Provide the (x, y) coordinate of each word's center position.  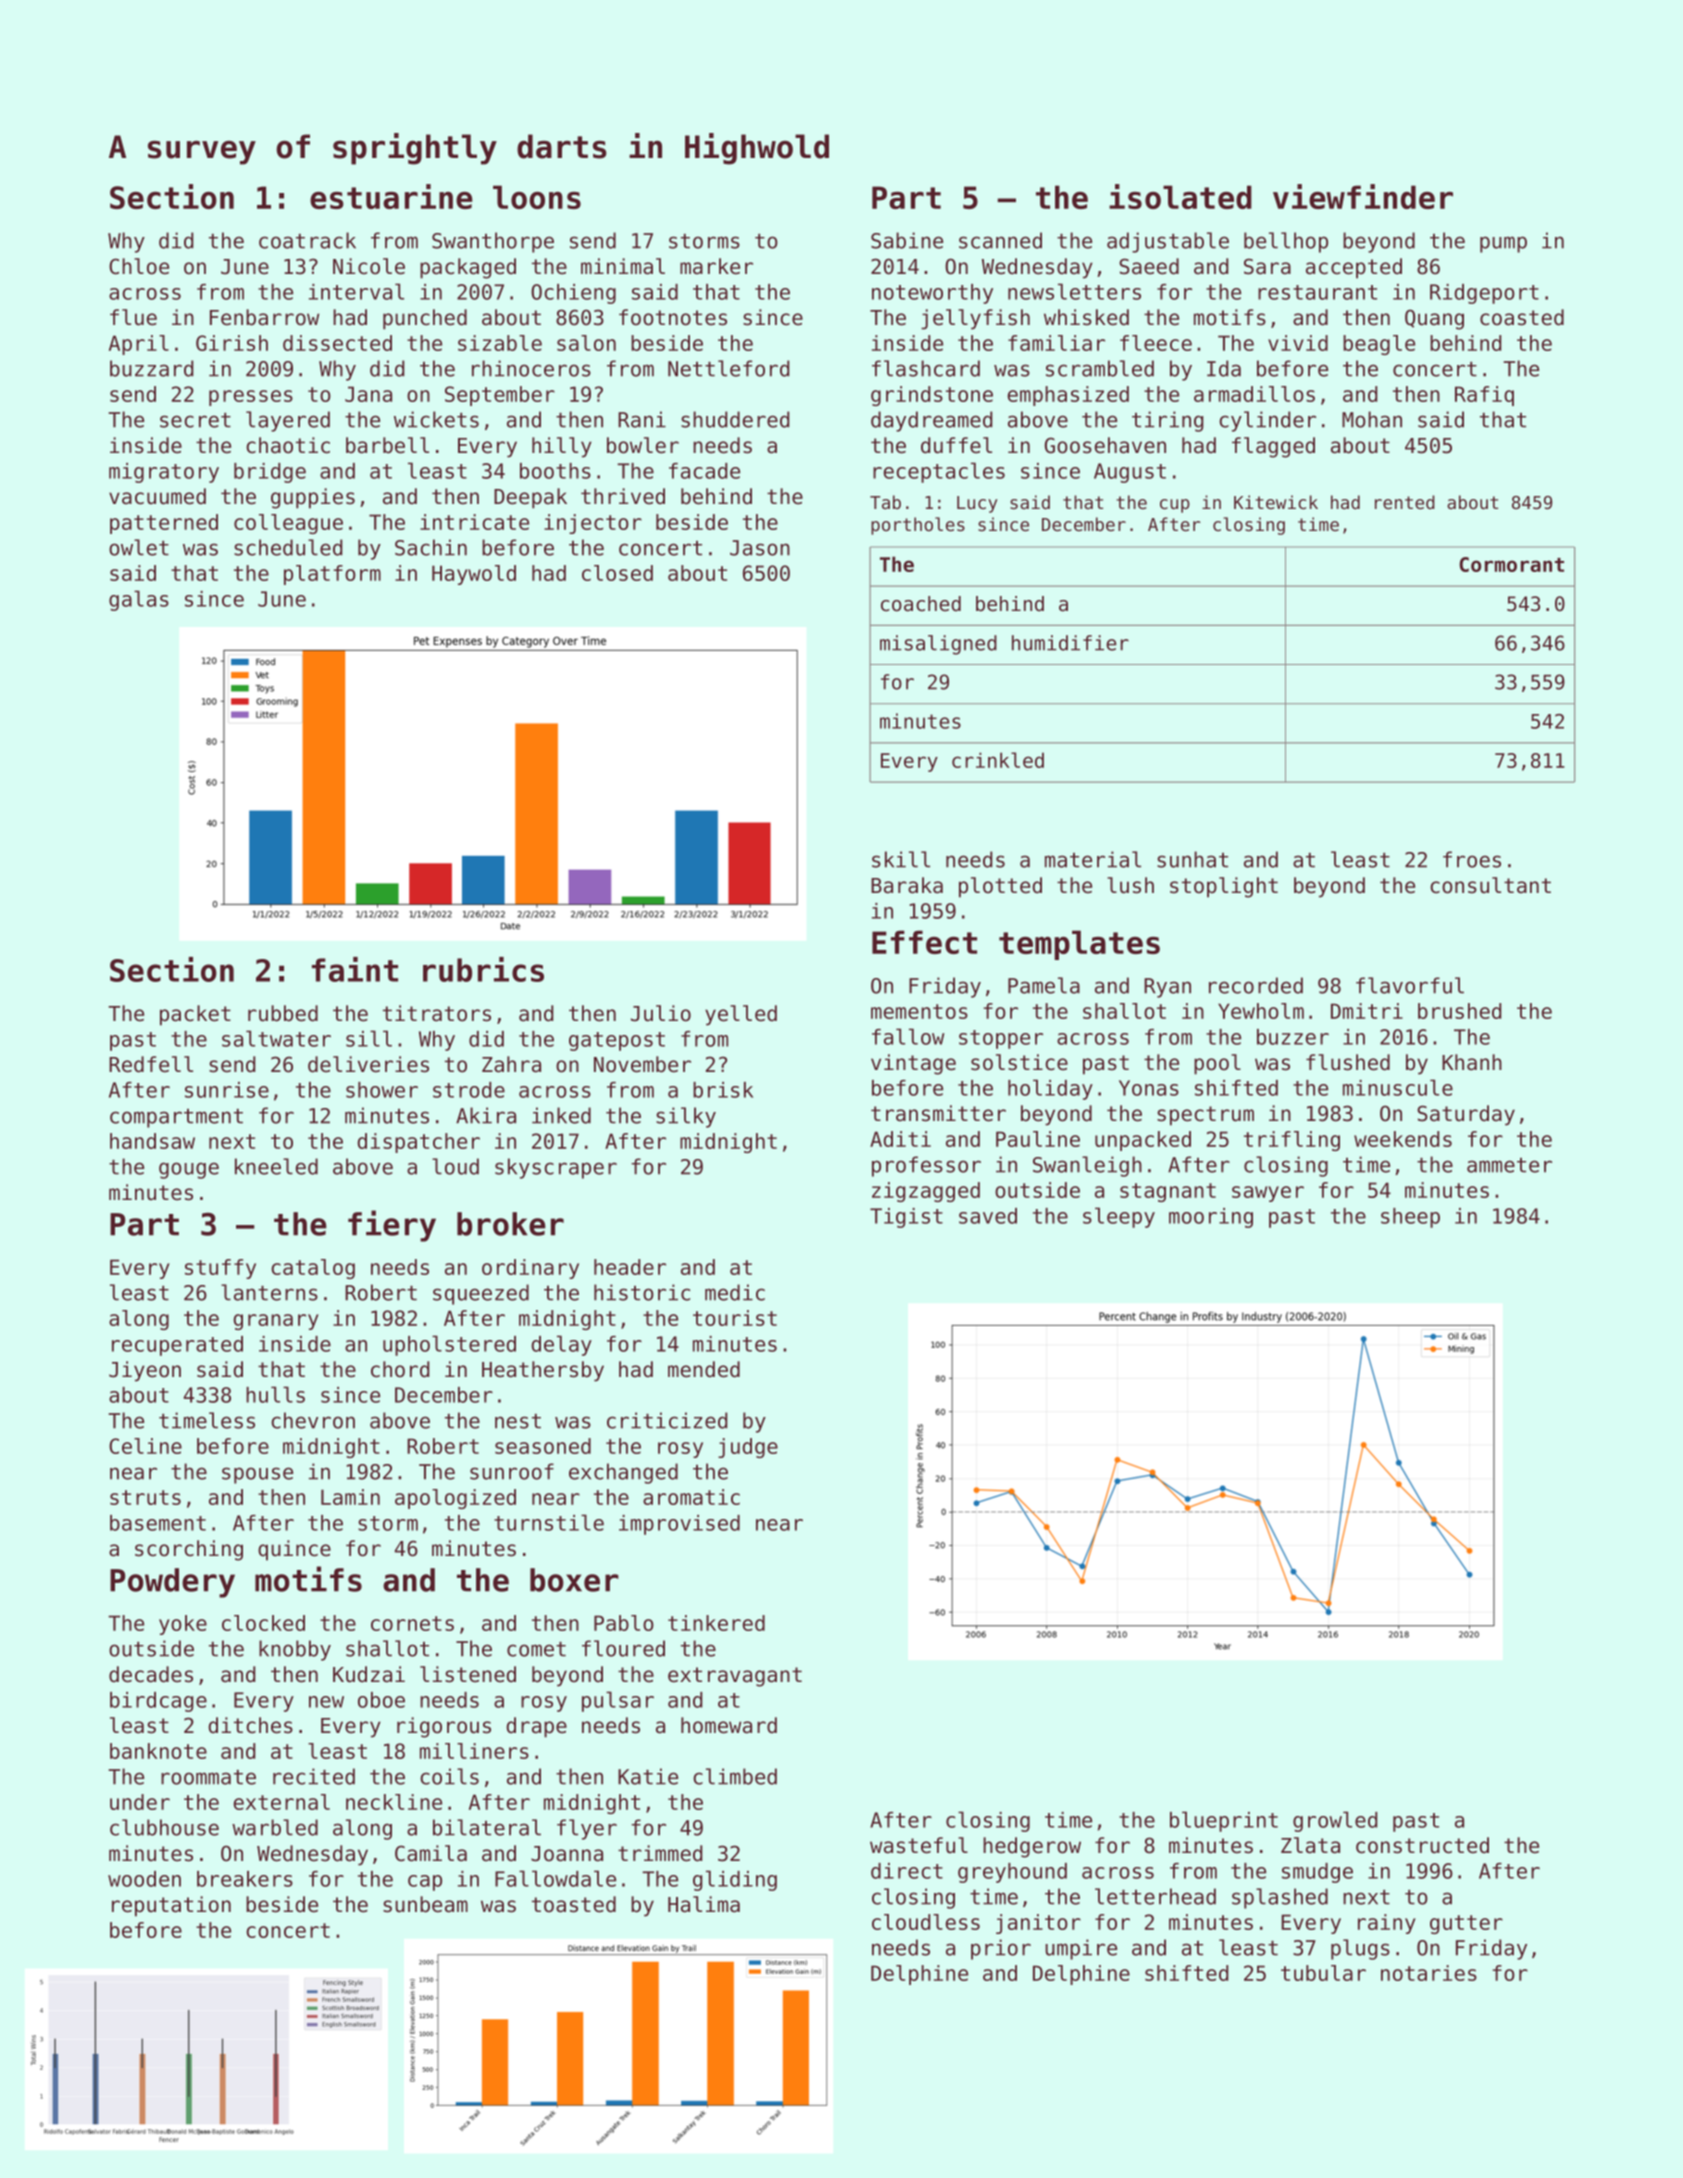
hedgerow (1032, 1847)
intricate (474, 522)
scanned (1000, 240)
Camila (431, 1853)
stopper (1001, 1039)
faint (355, 969)
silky (686, 1117)
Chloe (139, 266)
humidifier (1070, 643)
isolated (1180, 196)
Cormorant (1511, 564)
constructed (1422, 1845)
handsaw (152, 1141)
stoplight (1224, 887)
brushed (1459, 1011)
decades (151, 1674)
